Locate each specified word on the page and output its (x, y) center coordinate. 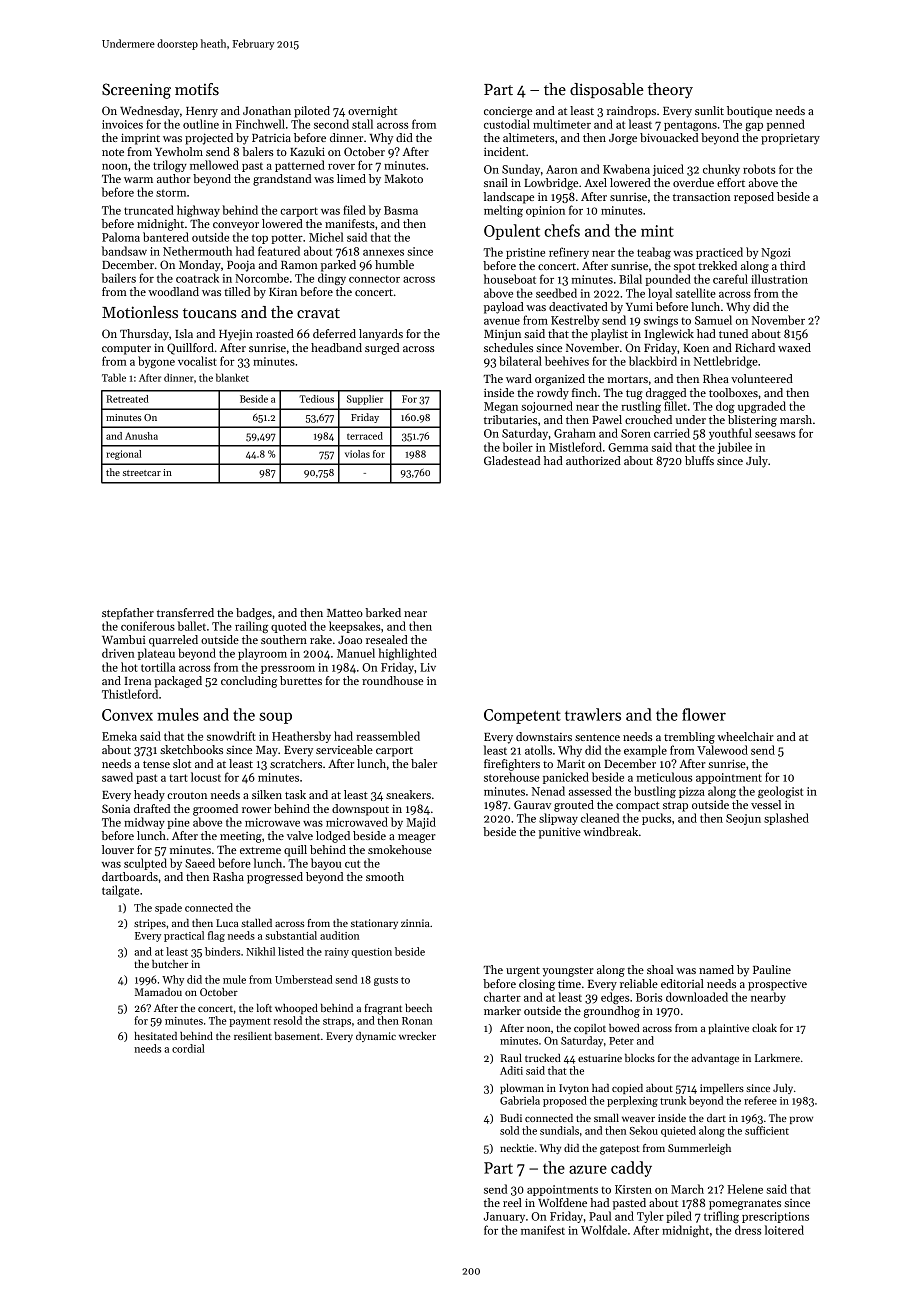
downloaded (697, 997)
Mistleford (575, 447)
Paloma (121, 237)
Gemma (628, 447)
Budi (511, 1118)
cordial (188, 1048)
